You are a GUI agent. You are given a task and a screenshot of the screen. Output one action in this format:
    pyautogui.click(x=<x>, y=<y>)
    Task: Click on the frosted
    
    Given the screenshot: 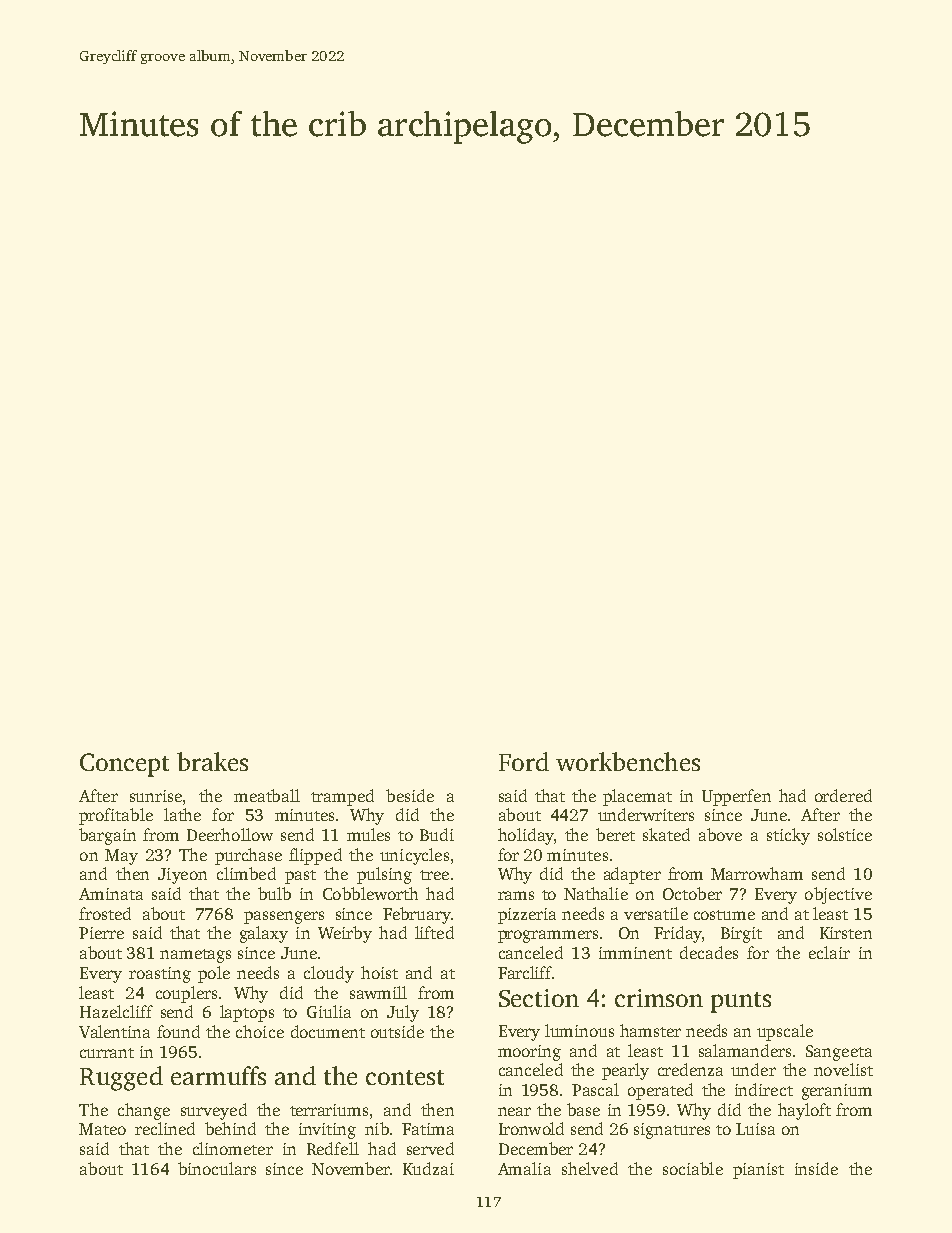 What is the action you would take?
    pyautogui.click(x=105, y=913)
